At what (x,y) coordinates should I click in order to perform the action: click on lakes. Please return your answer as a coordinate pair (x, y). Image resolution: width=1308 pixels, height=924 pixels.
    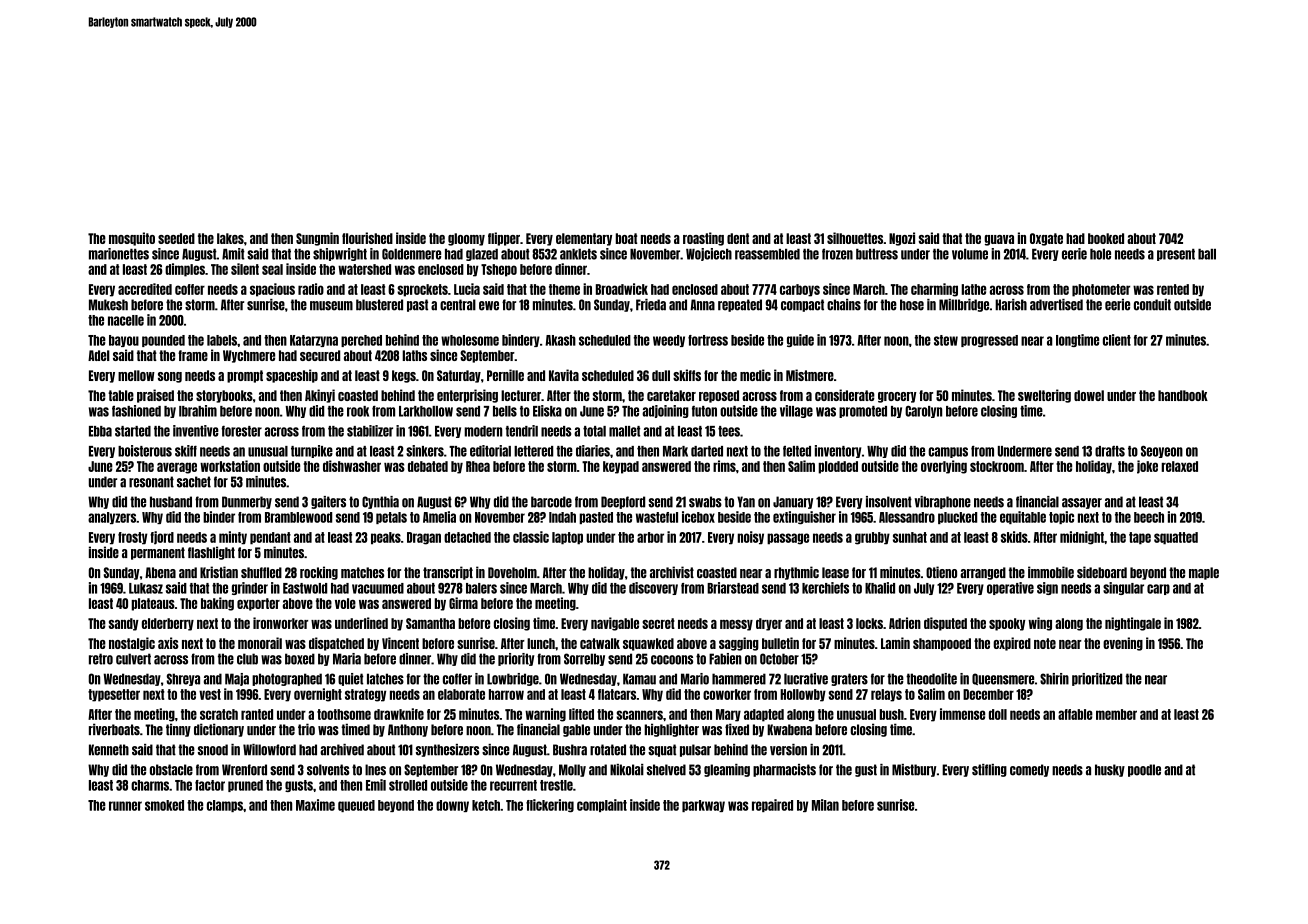
    Looking at the image, I should click on (230, 238).
